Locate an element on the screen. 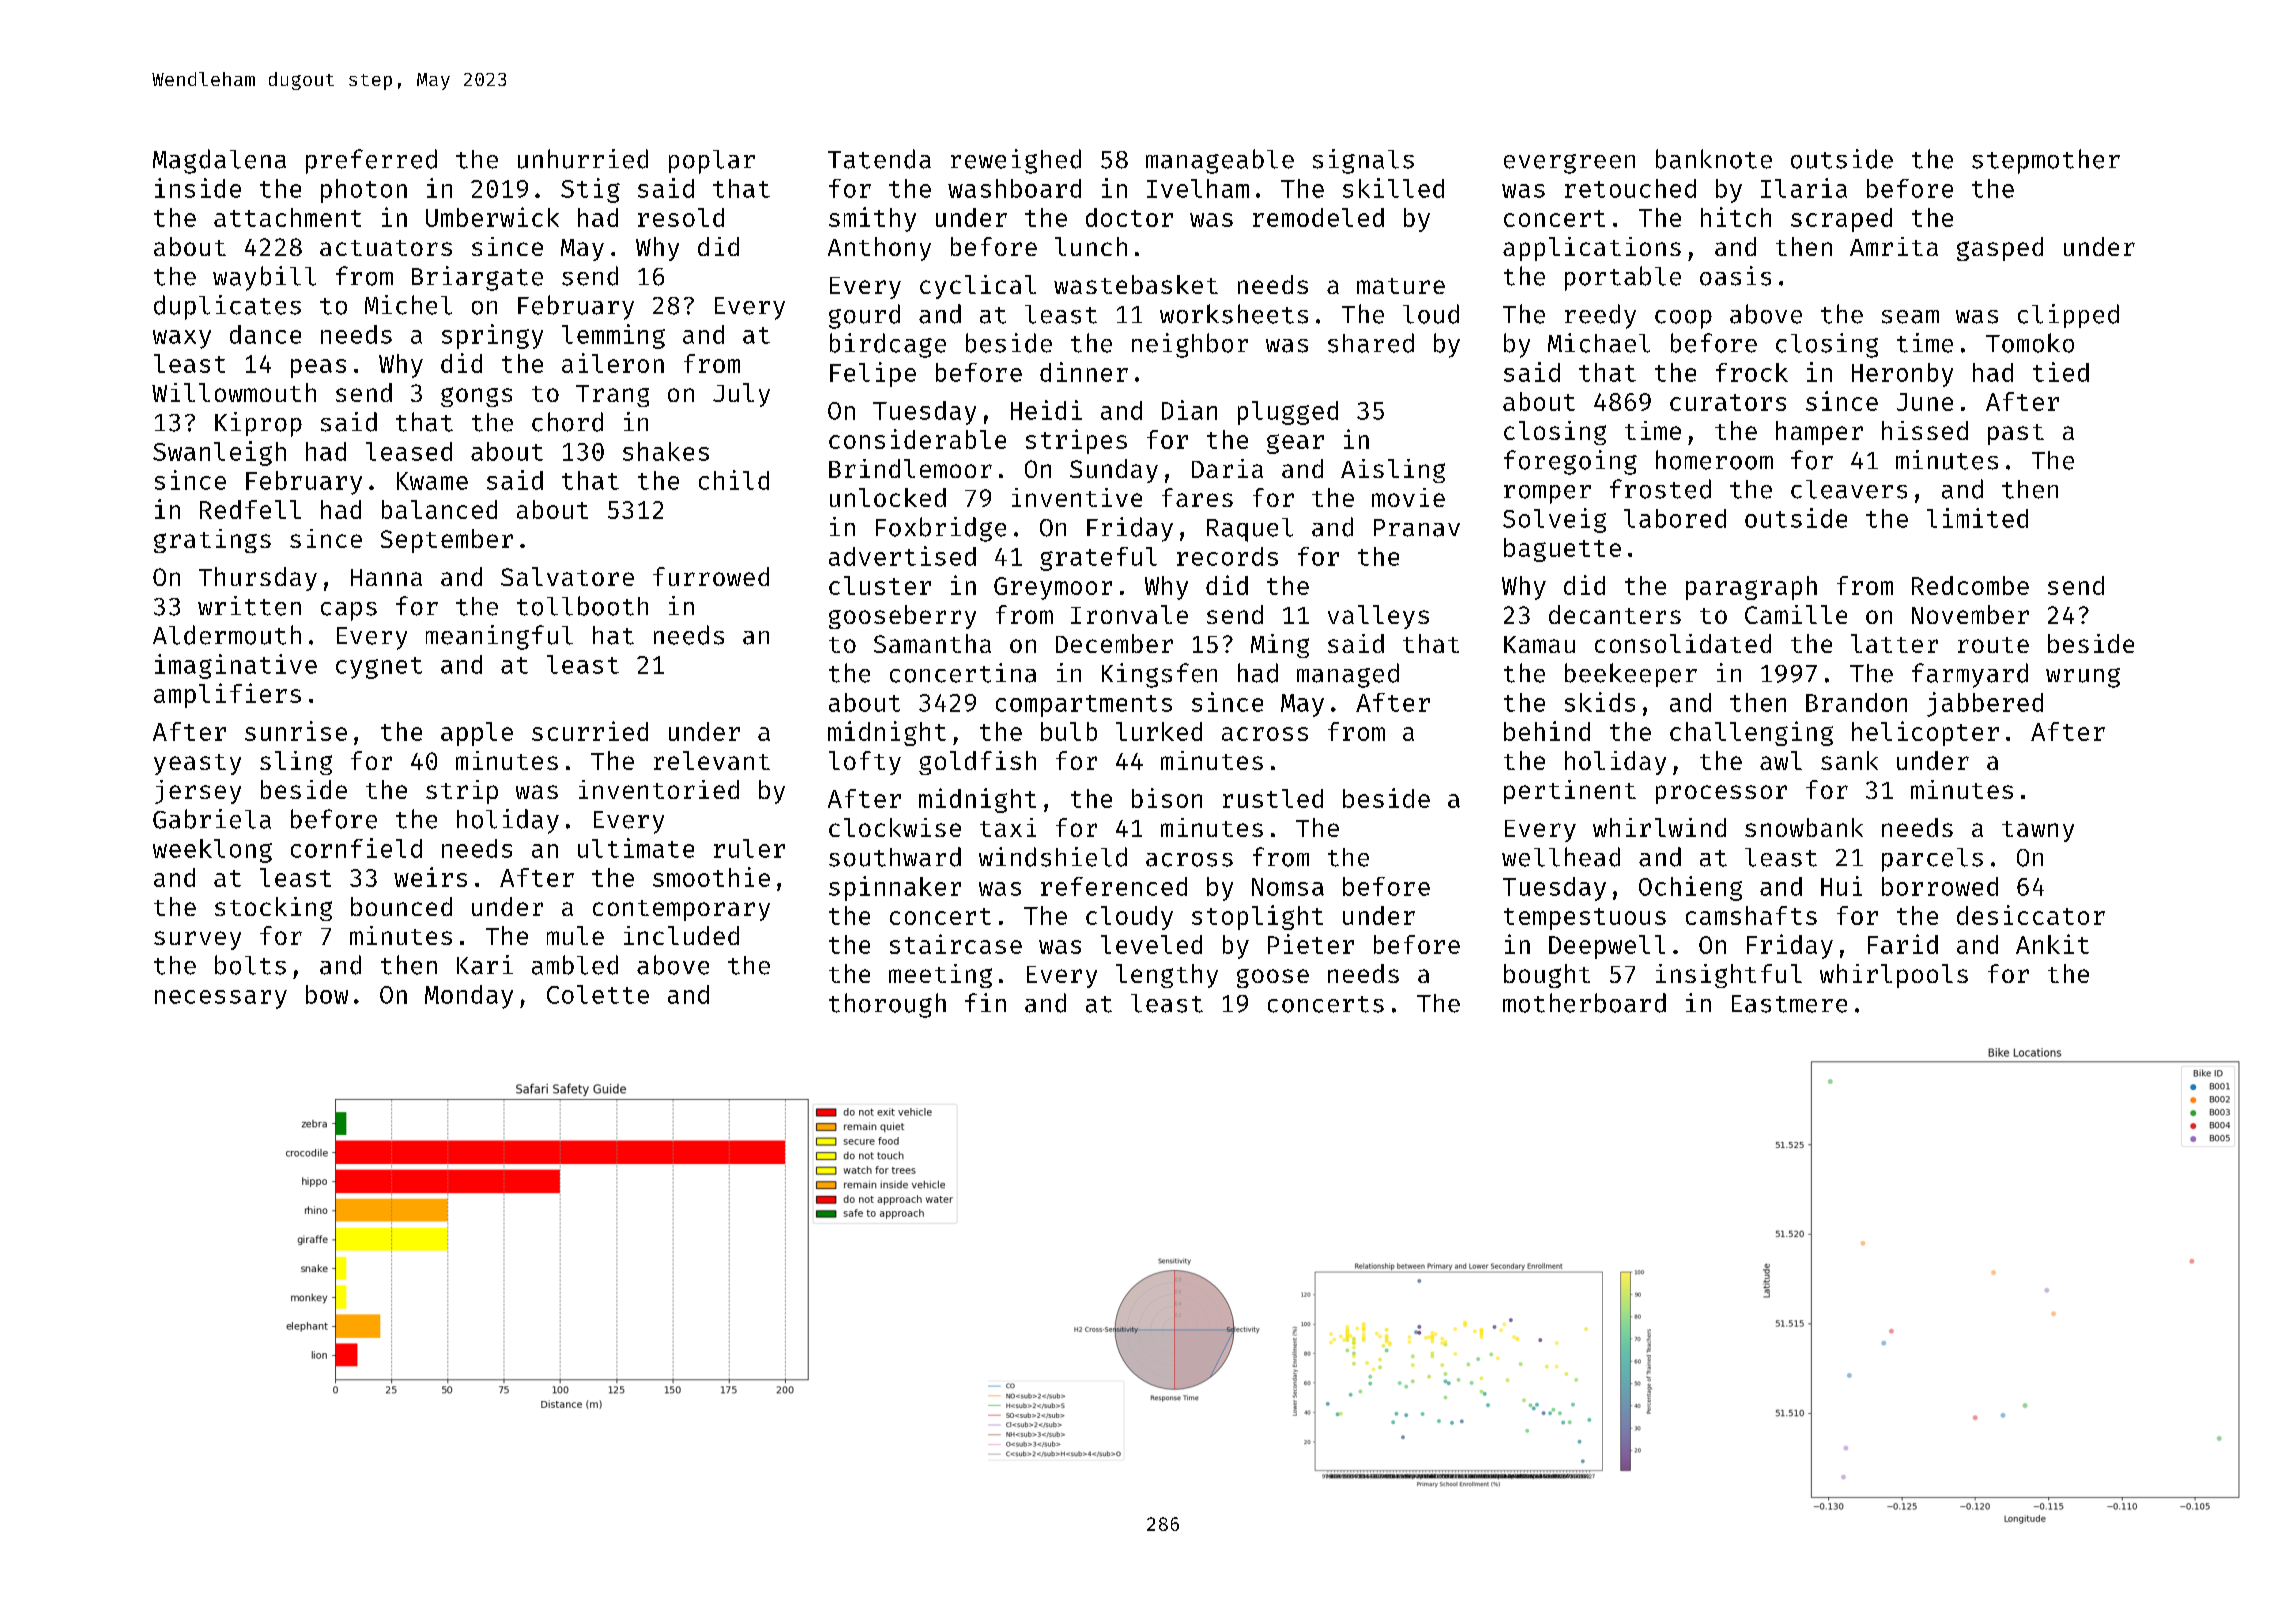  banknote is located at coordinates (1714, 159).
